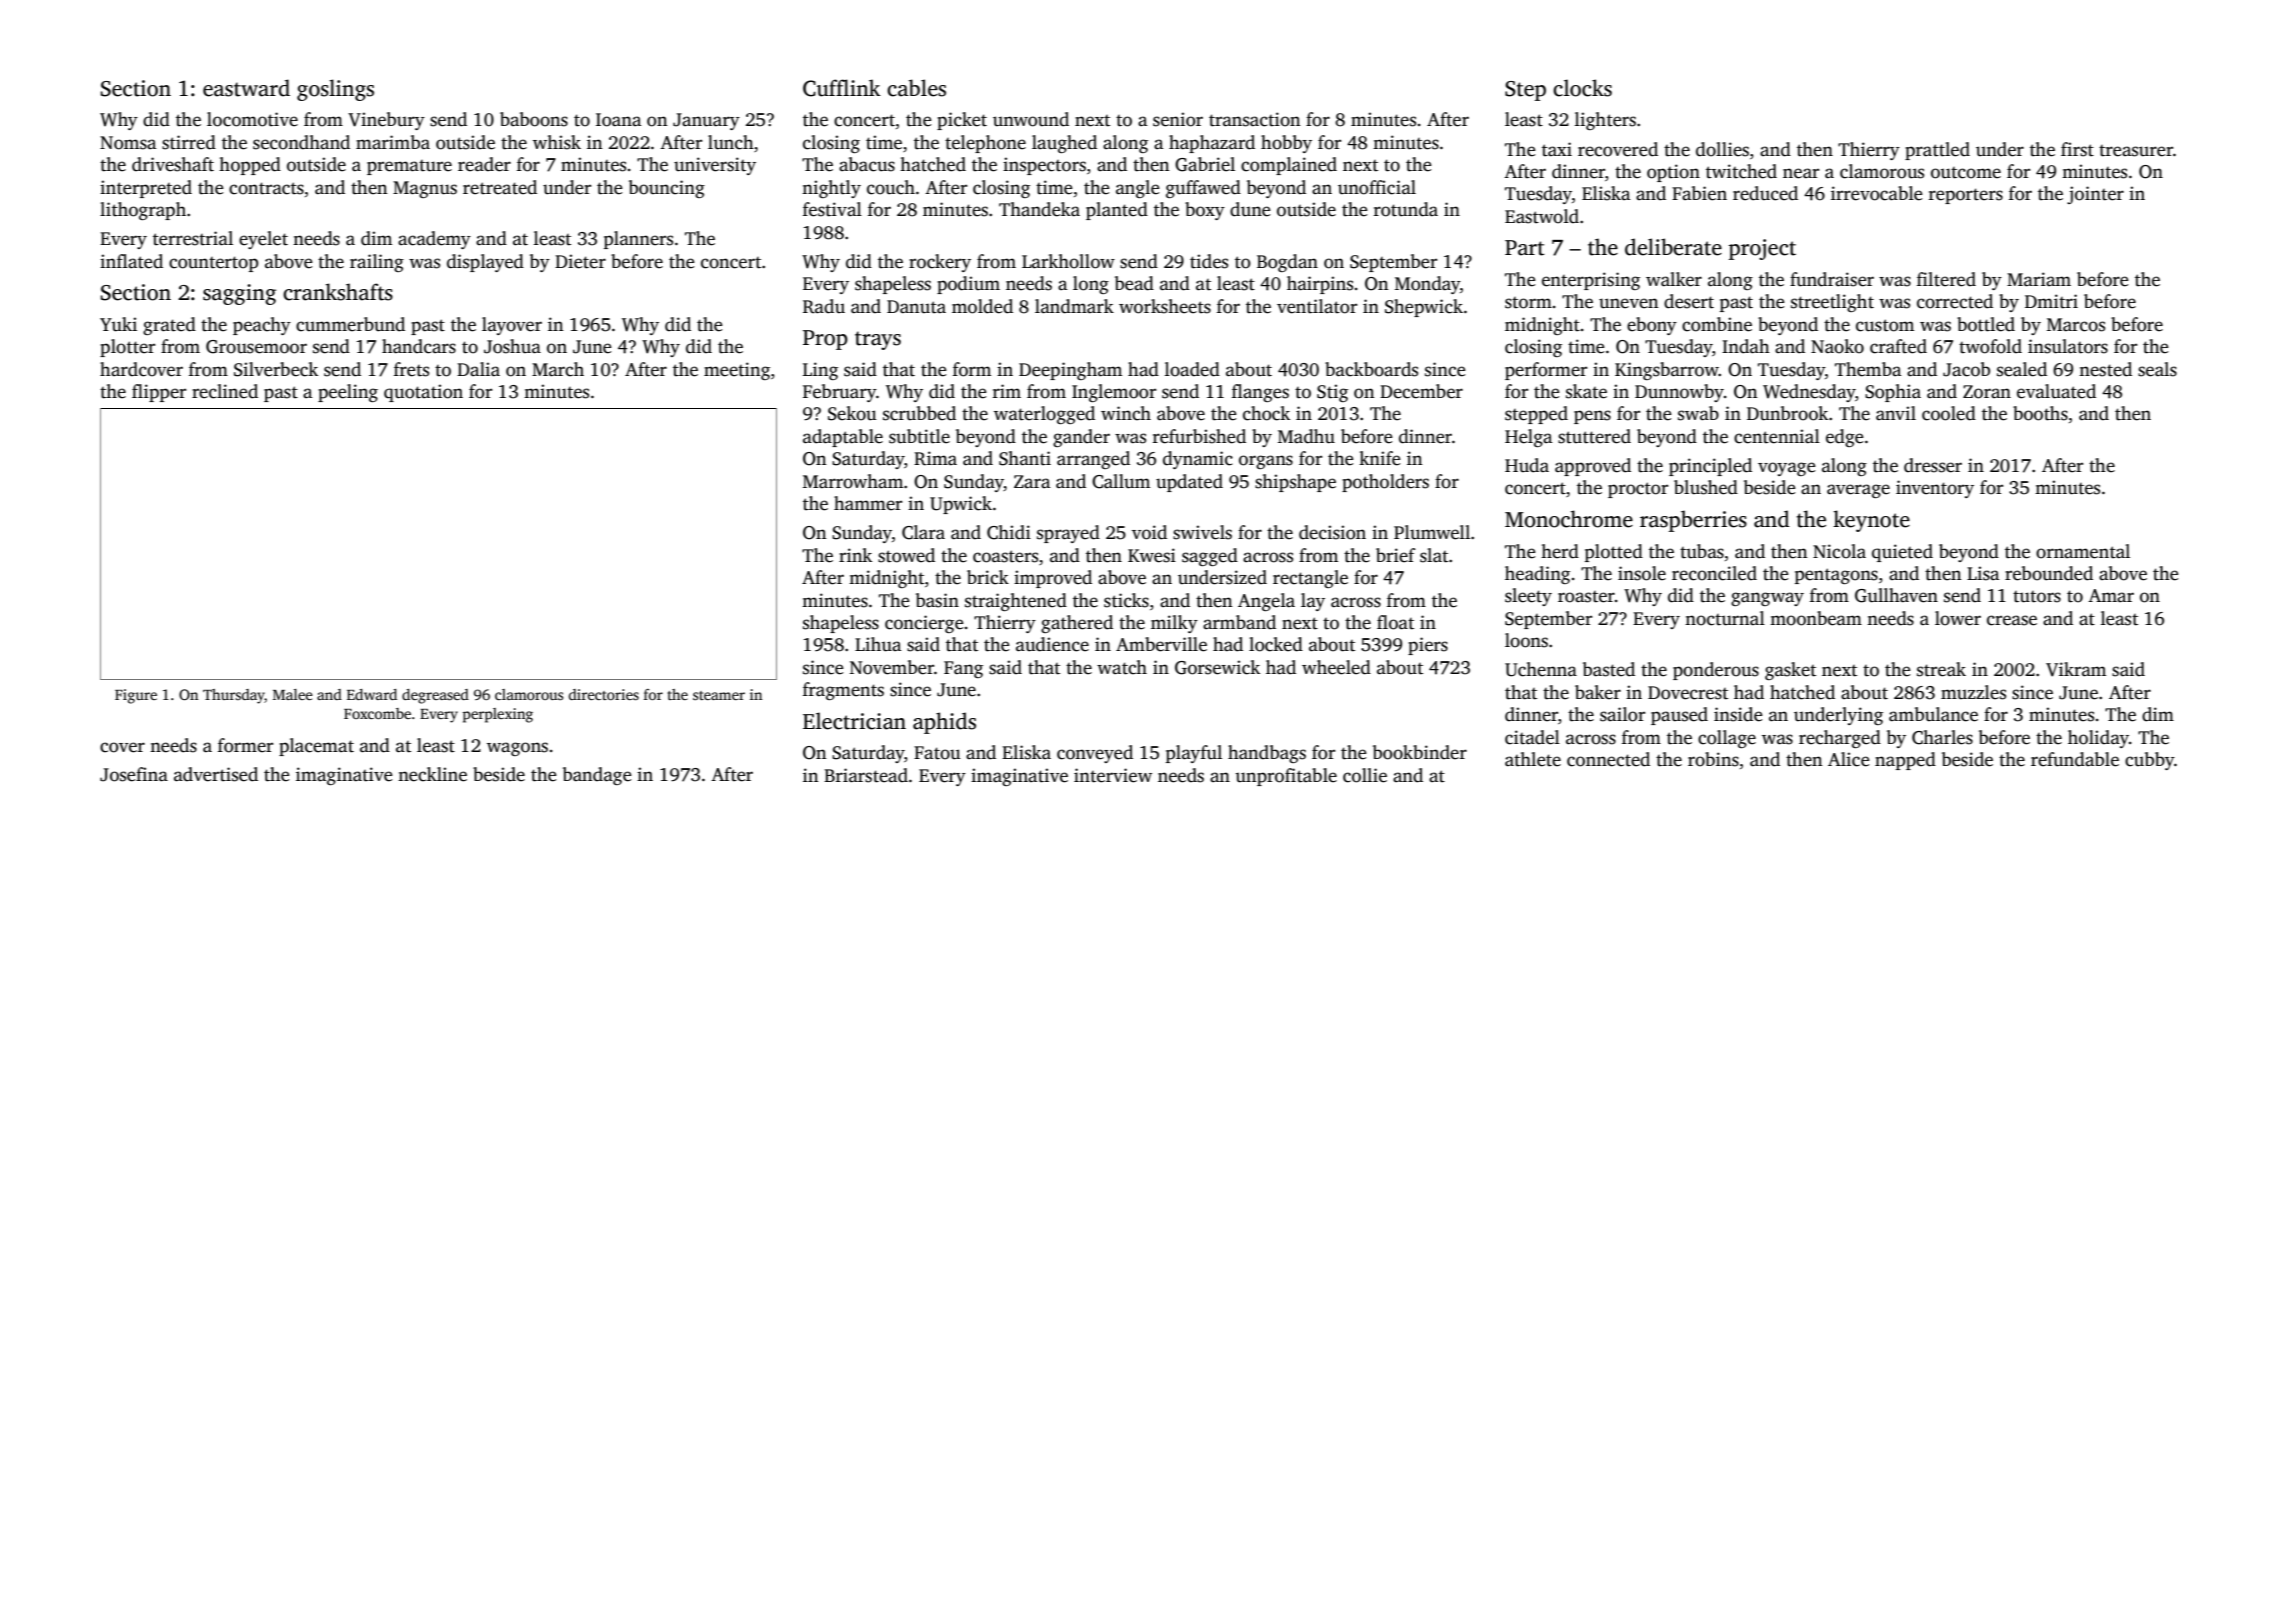 The height and width of the document is (1614, 2282). I want to click on abacus, so click(867, 164).
